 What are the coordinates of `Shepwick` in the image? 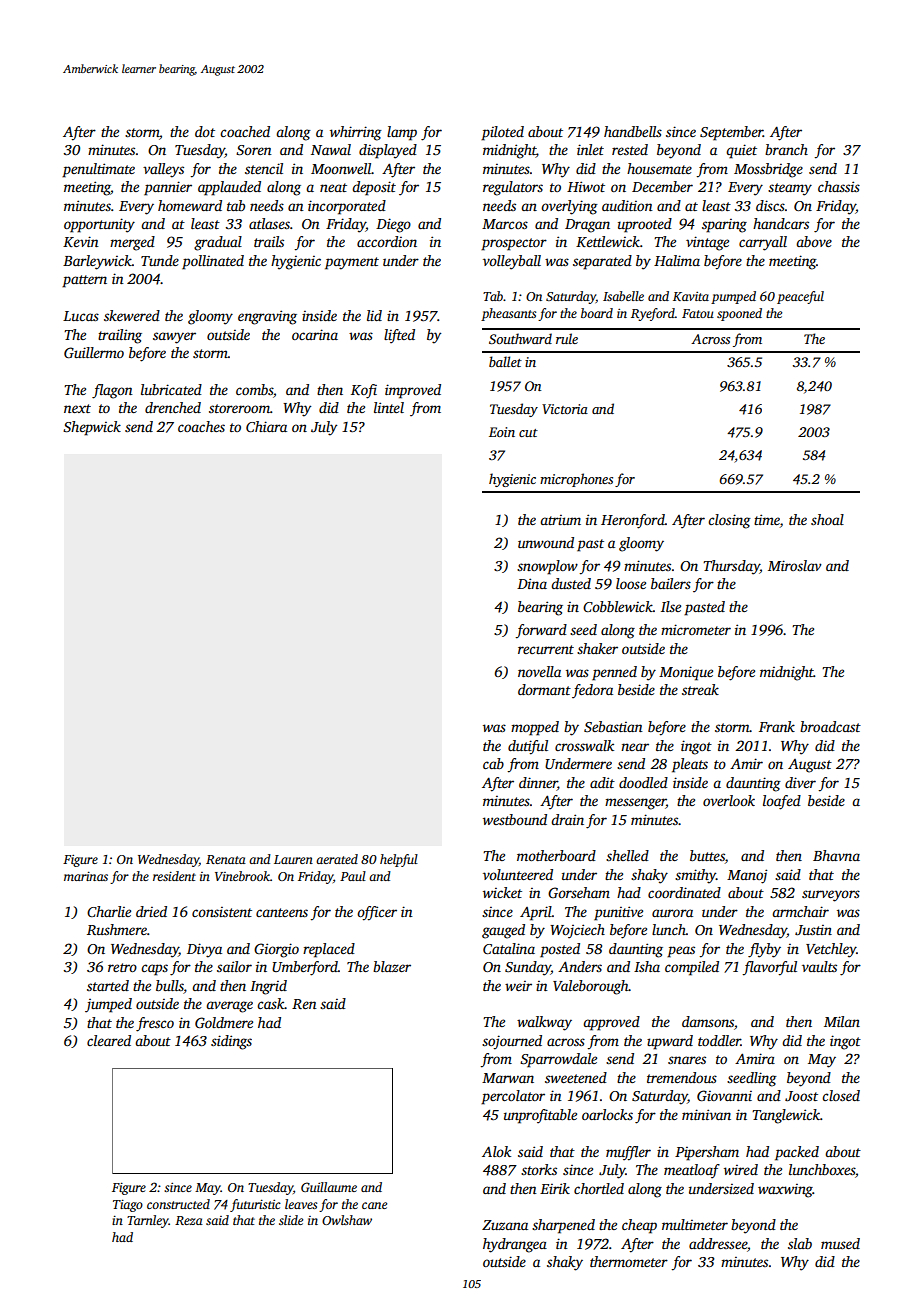 It's located at (92, 428).
